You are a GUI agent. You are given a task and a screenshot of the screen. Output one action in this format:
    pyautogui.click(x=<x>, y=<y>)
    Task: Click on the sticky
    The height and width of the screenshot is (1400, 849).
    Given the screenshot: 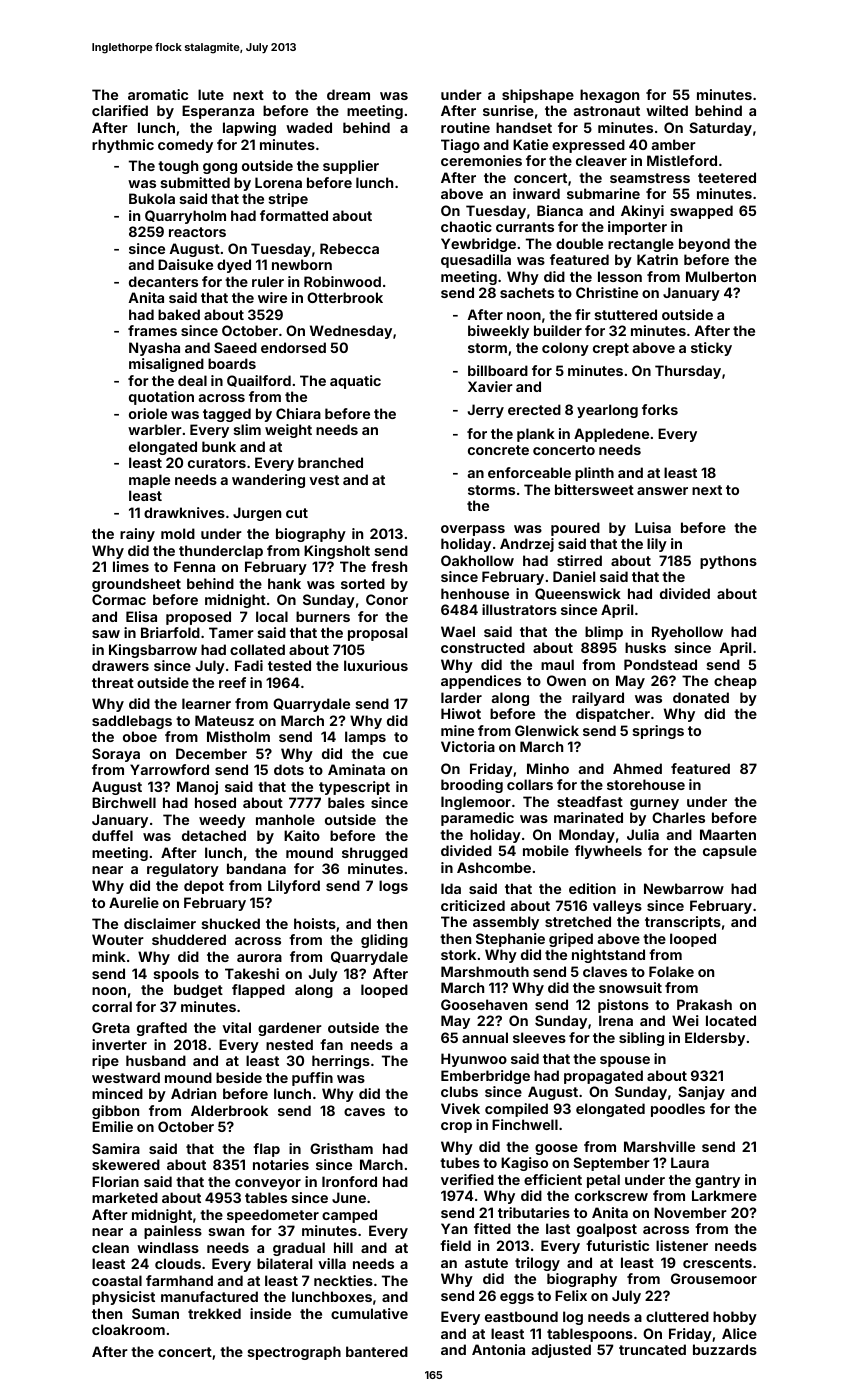 What is the action you would take?
    pyautogui.click(x=711, y=349)
